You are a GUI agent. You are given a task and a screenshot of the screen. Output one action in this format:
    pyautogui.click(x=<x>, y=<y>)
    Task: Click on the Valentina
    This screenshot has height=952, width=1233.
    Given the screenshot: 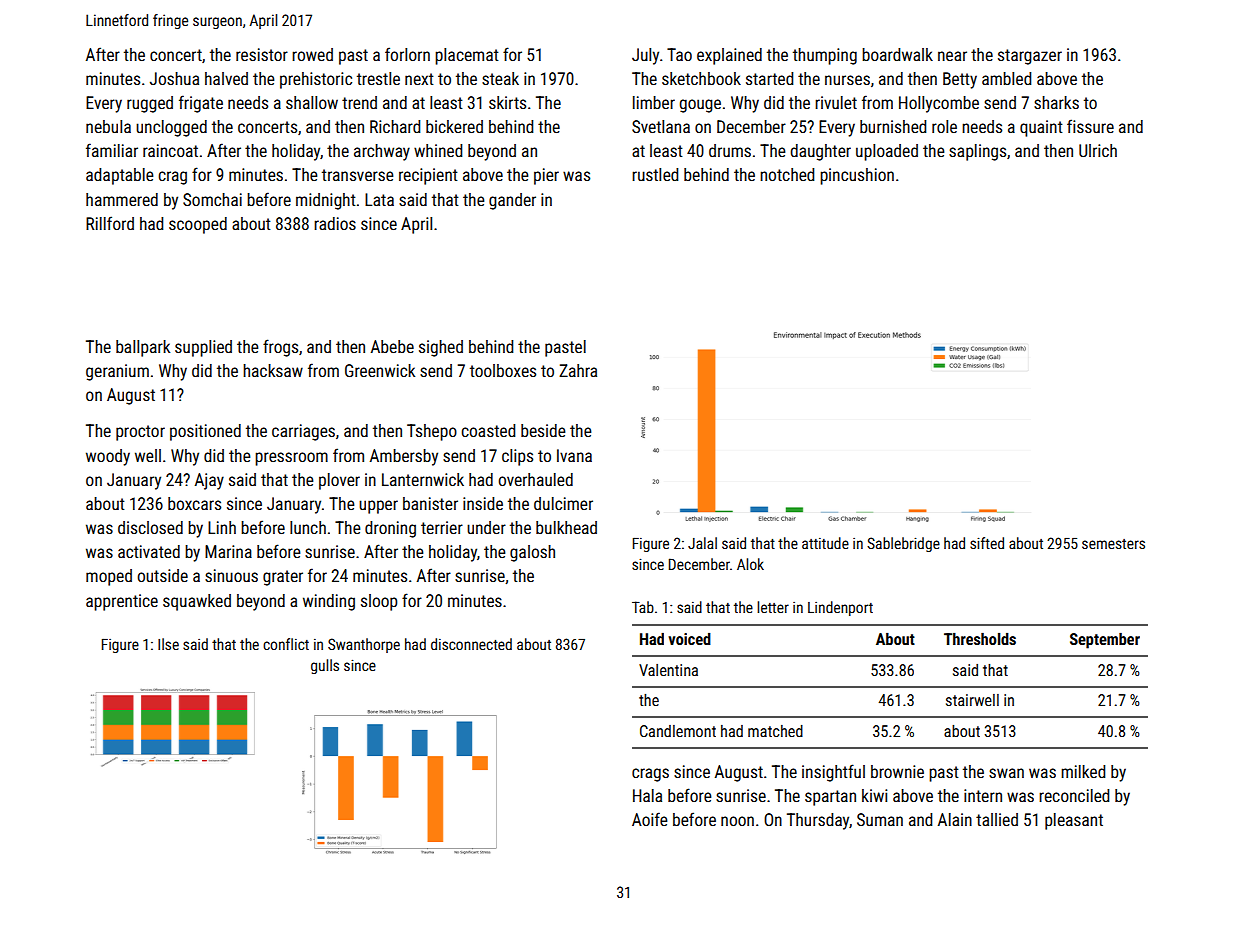 What is the action you would take?
    pyautogui.click(x=668, y=670)
